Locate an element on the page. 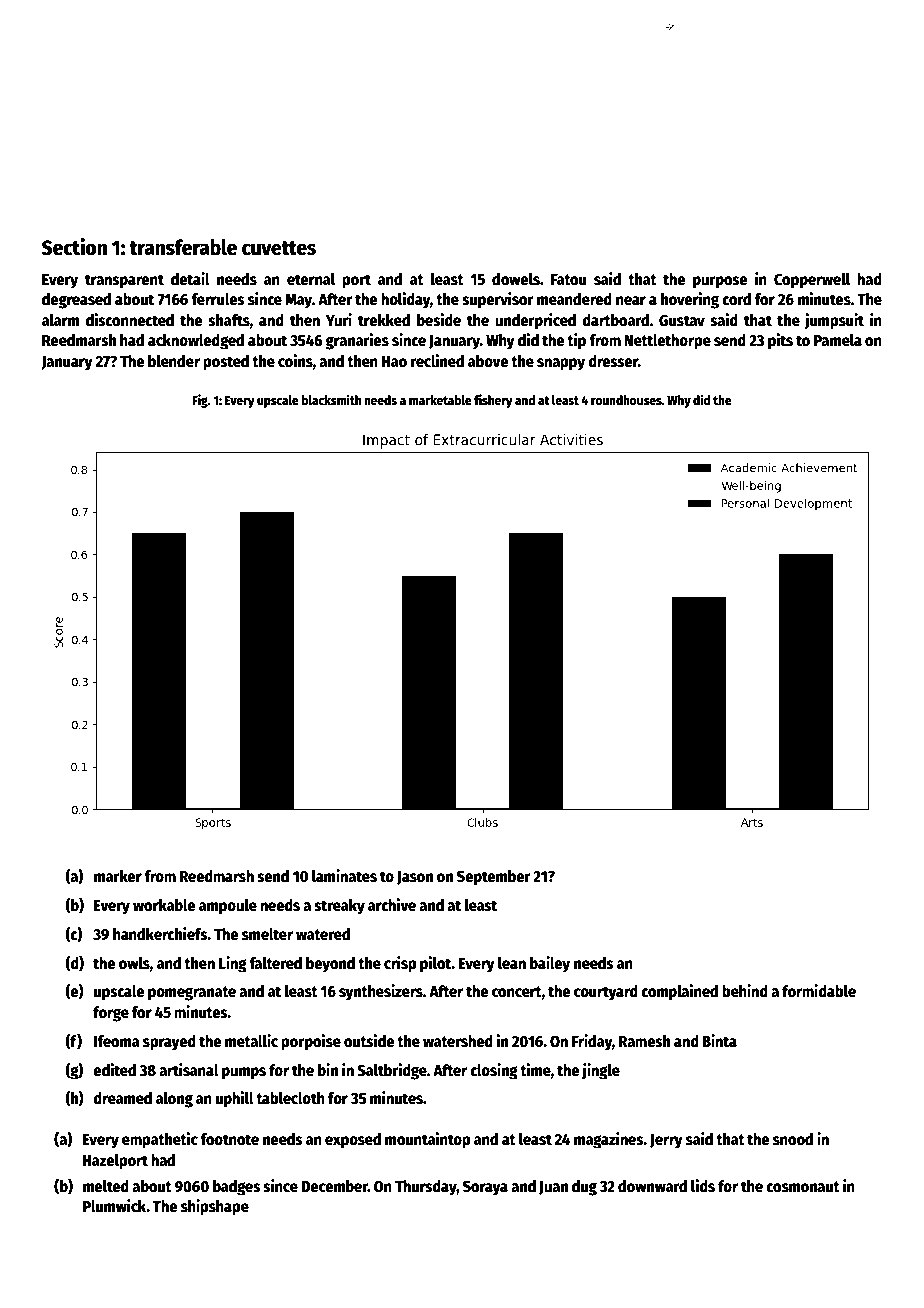 This image has height=1308, width=924. dresser is located at coordinates (613, 361).
